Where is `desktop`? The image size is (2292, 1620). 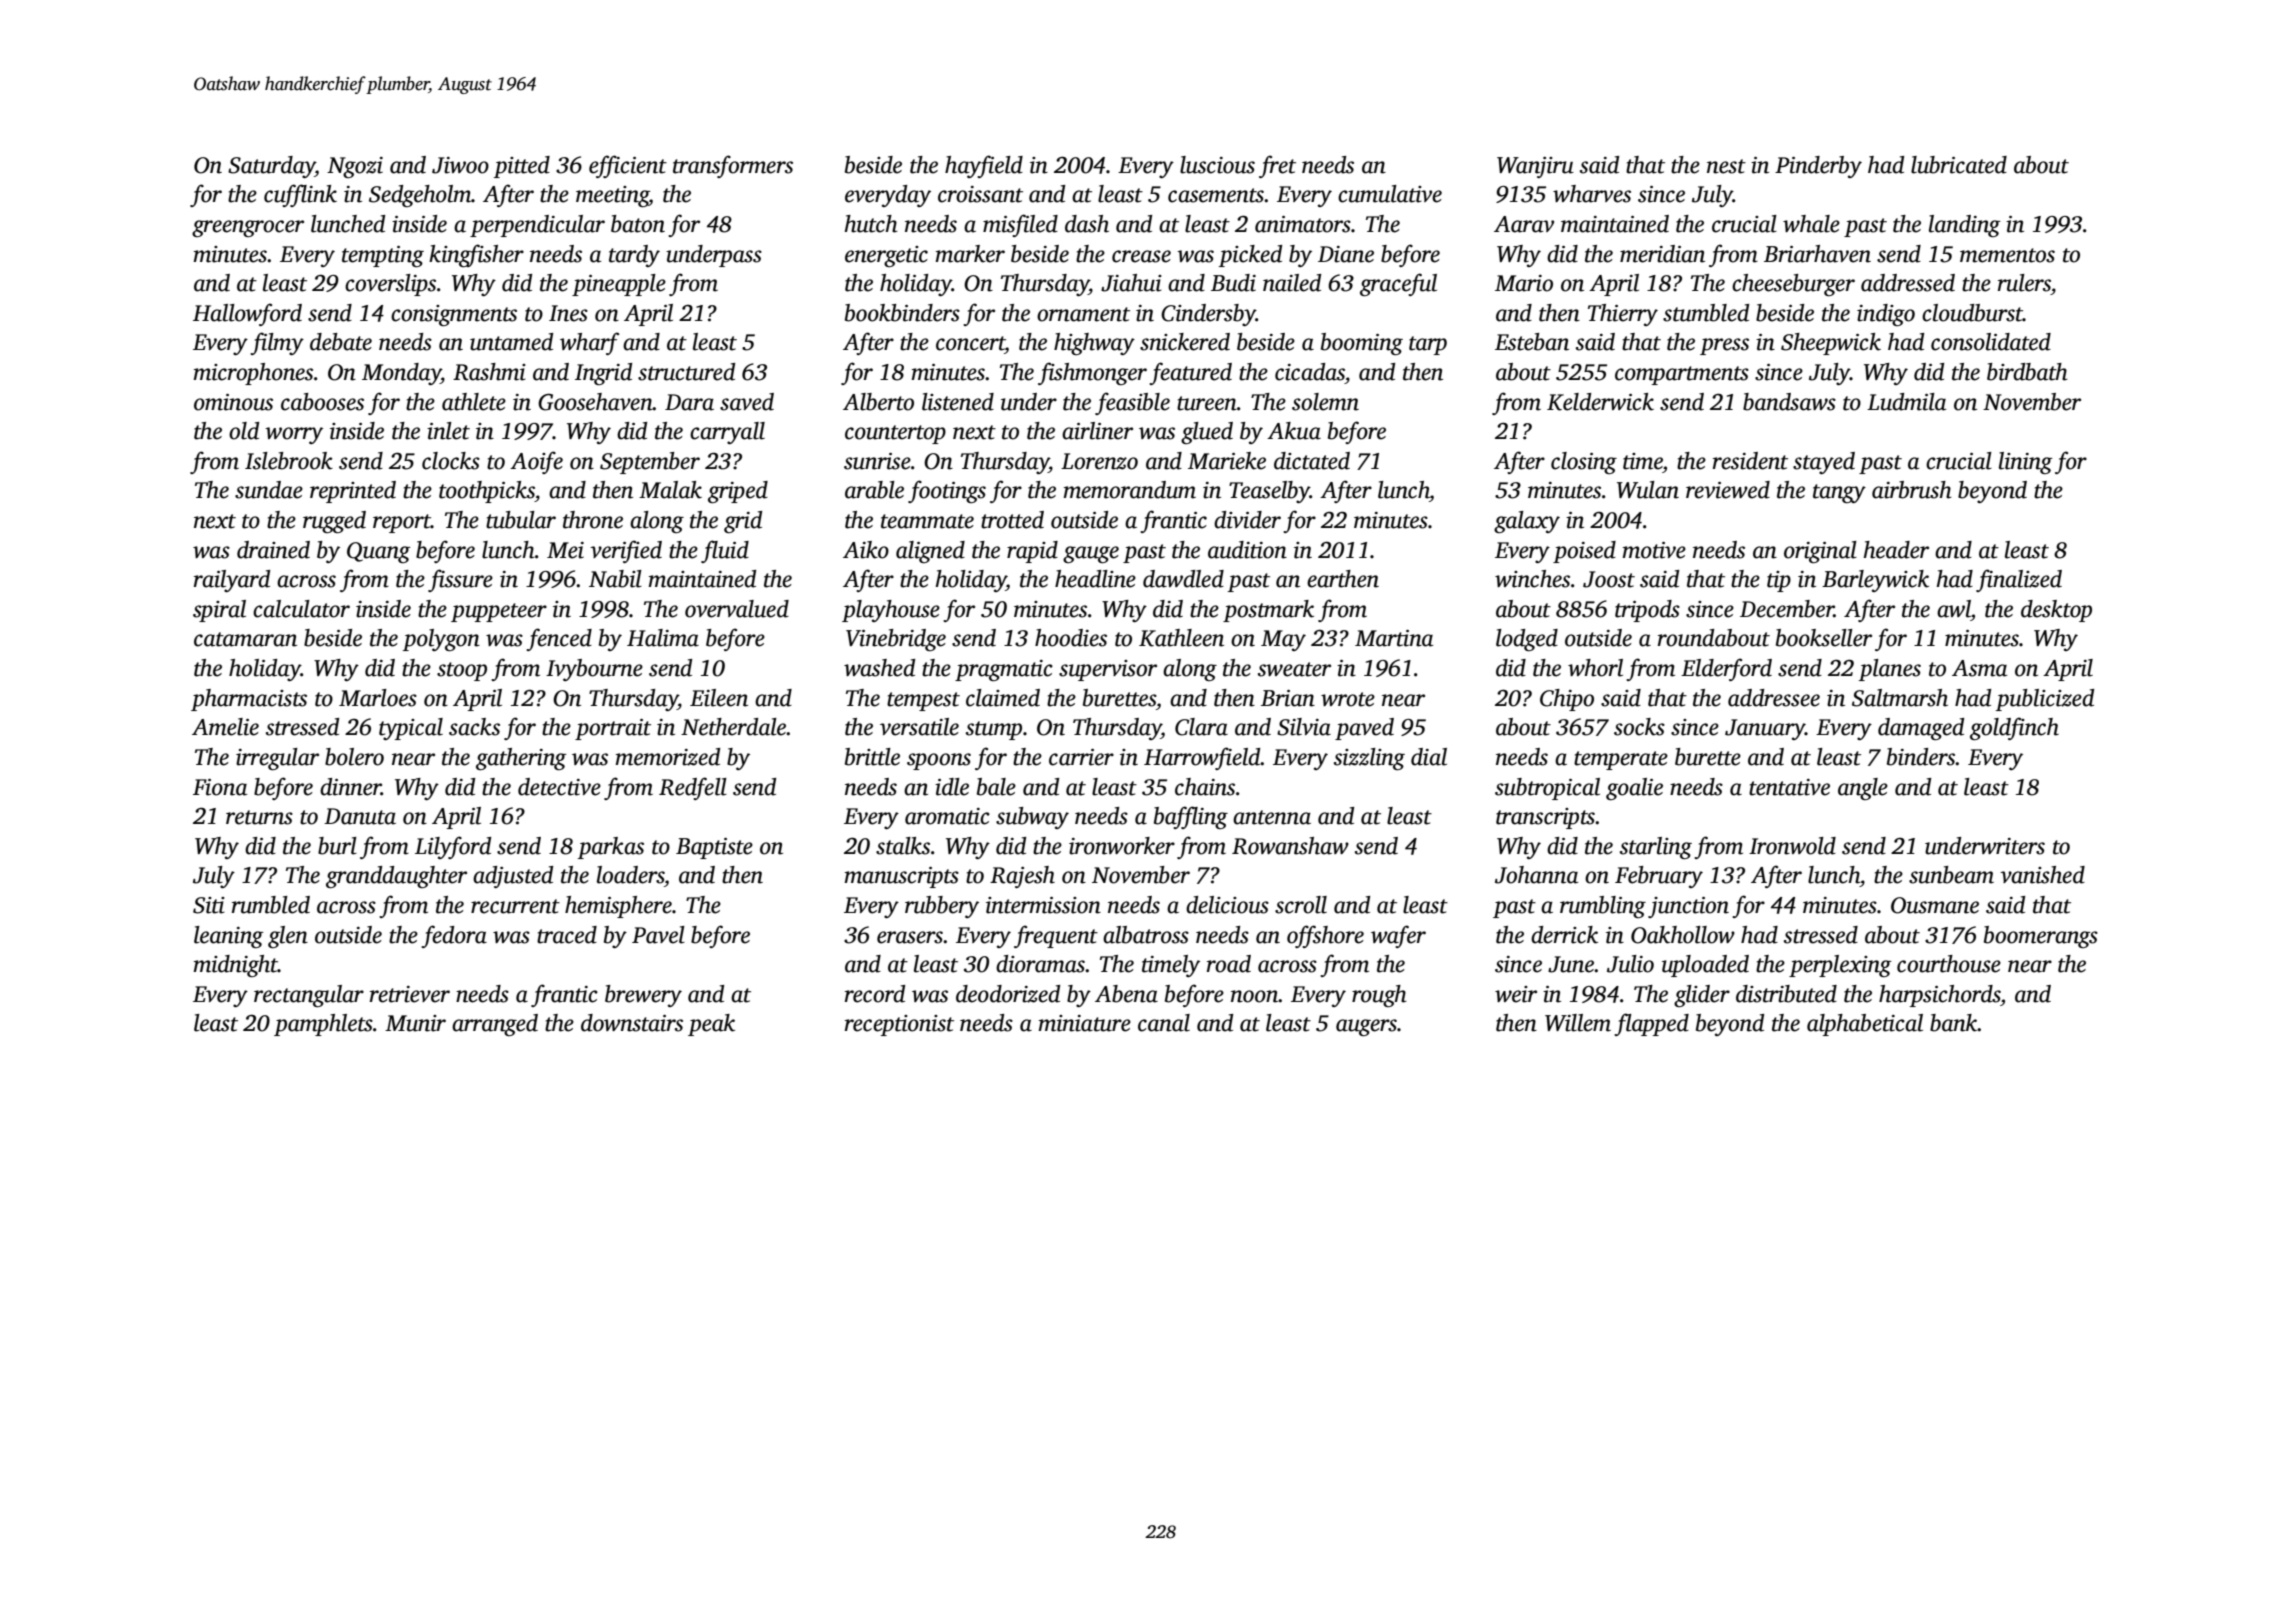 desktop is located at coordinates (2056, 611).
